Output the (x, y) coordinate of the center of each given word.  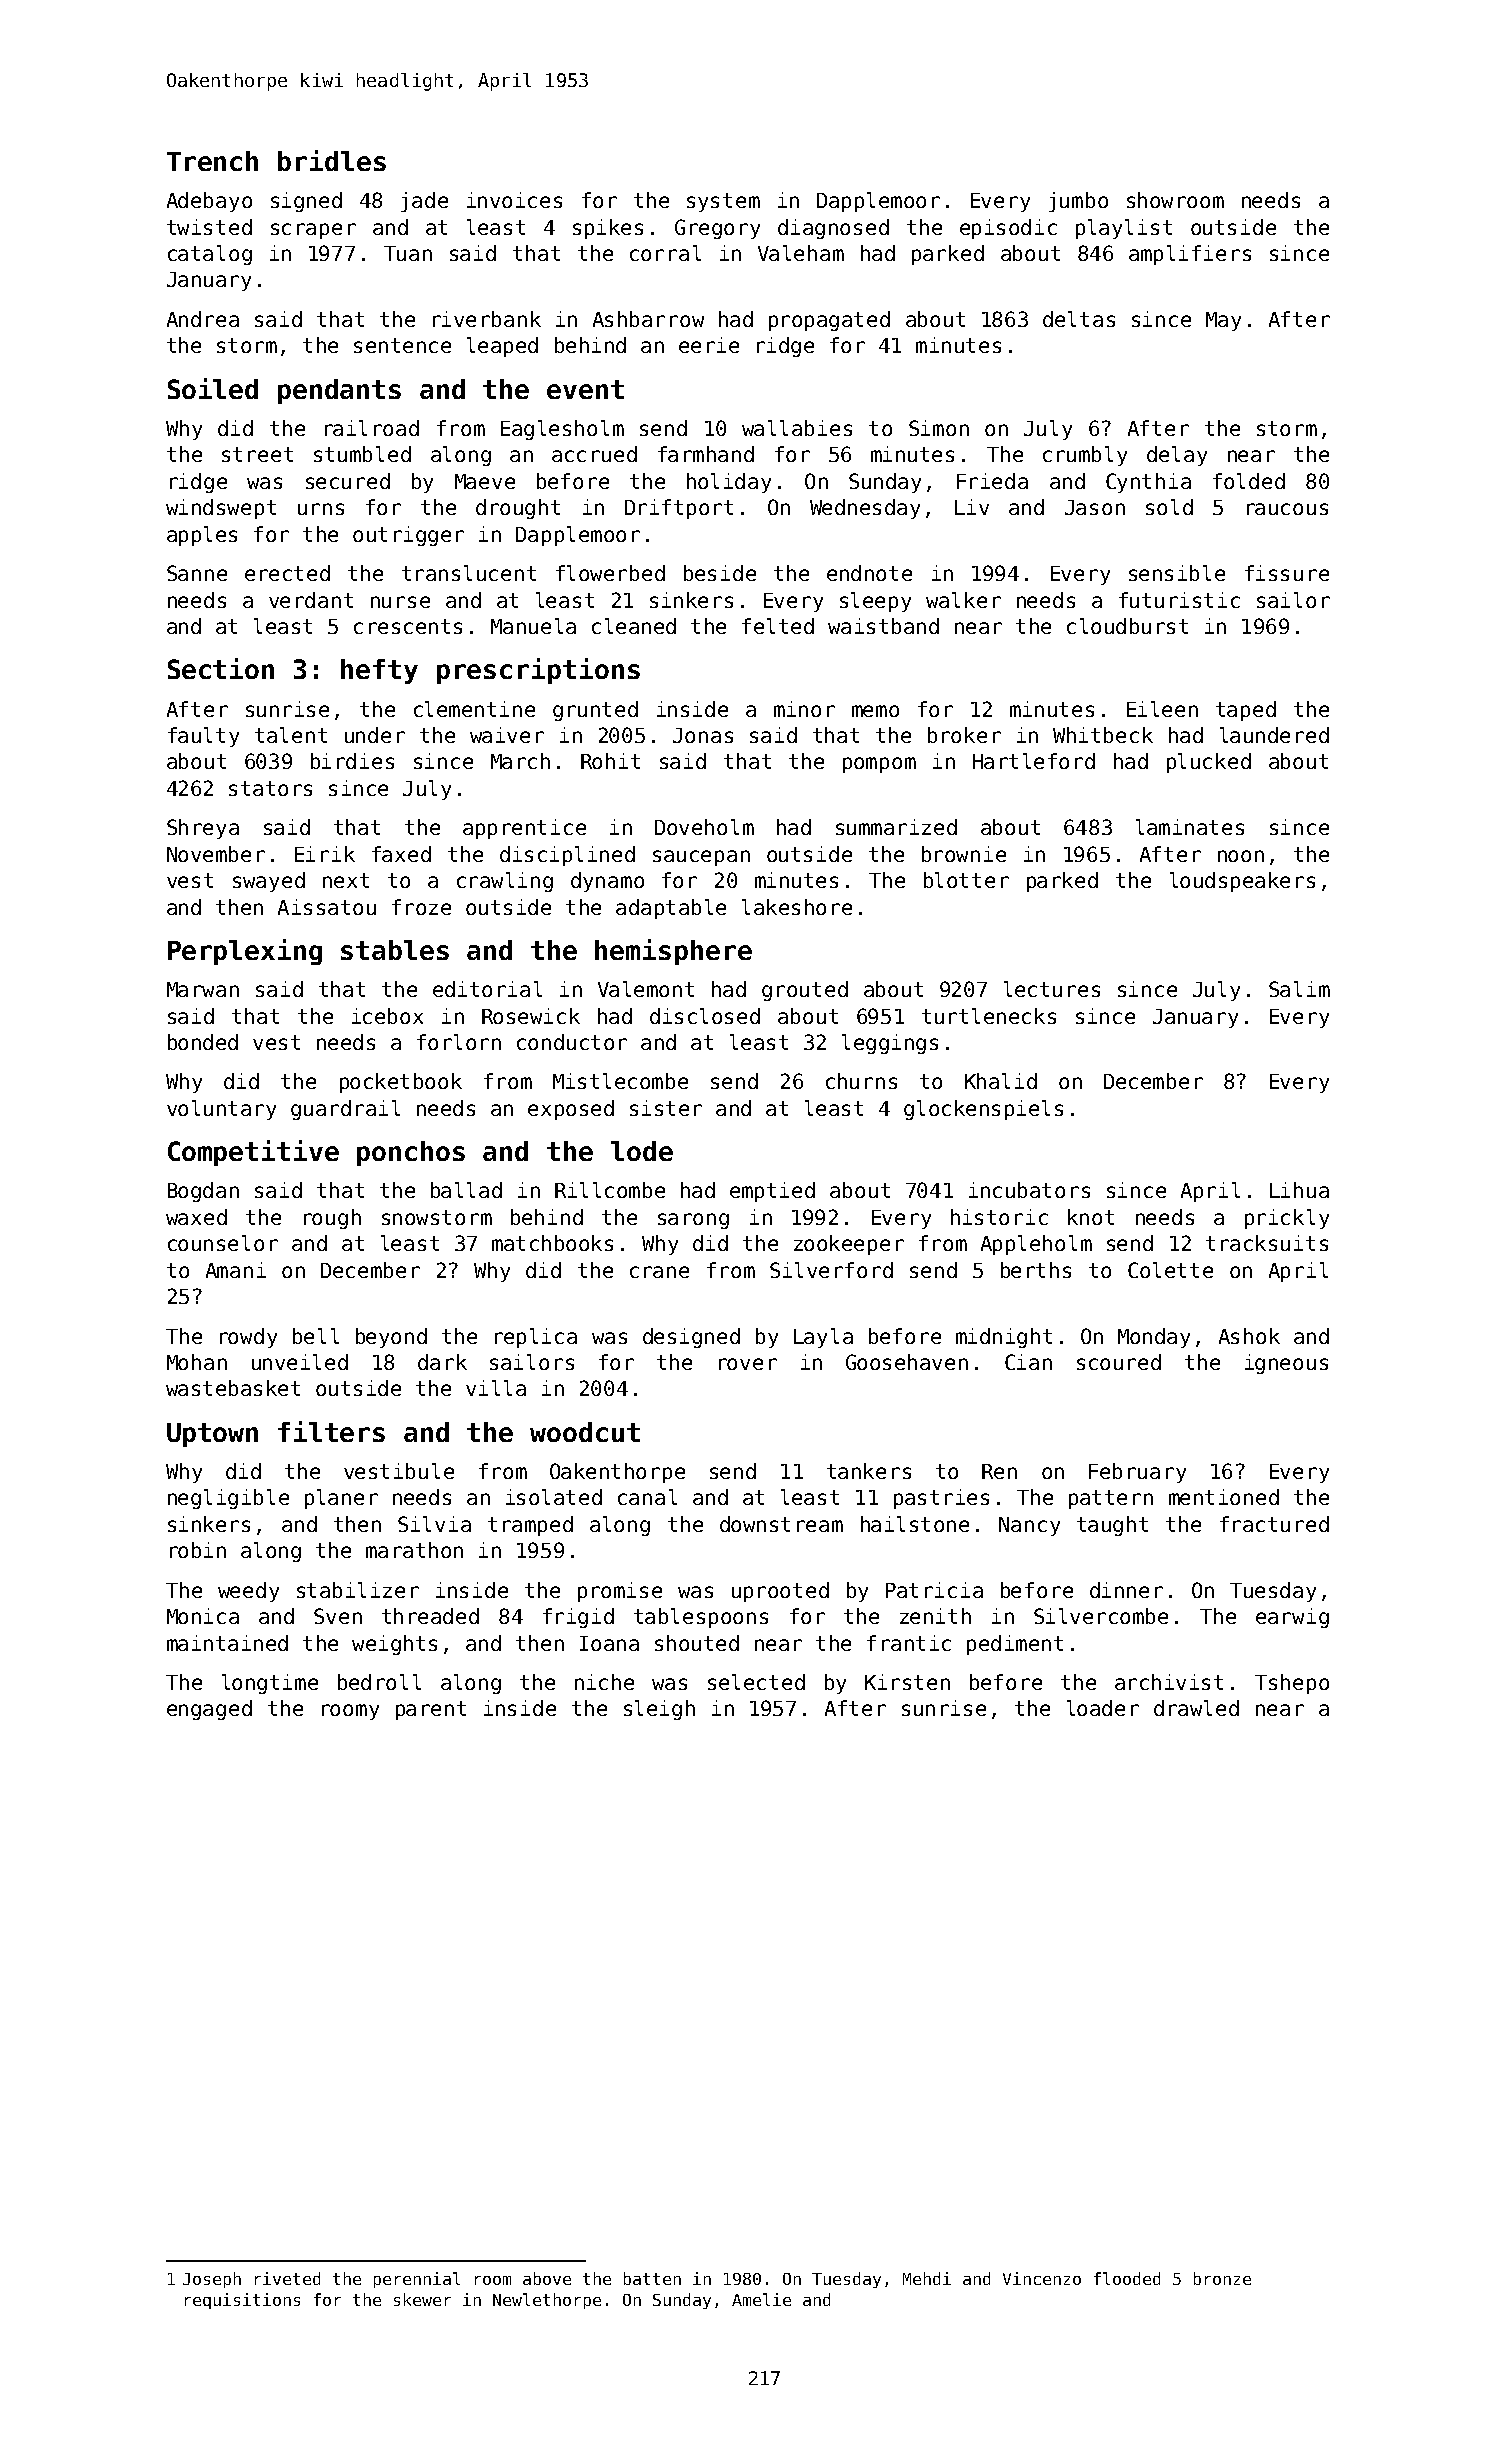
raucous (1287, 509)
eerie (709, 345)
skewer (422, 2299)
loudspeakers (1242, 882)
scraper (313, 231)
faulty (203, 737)
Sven (338, 1616)
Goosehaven (907, 1362)
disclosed (705, 1016)
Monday (1154, 1338)
